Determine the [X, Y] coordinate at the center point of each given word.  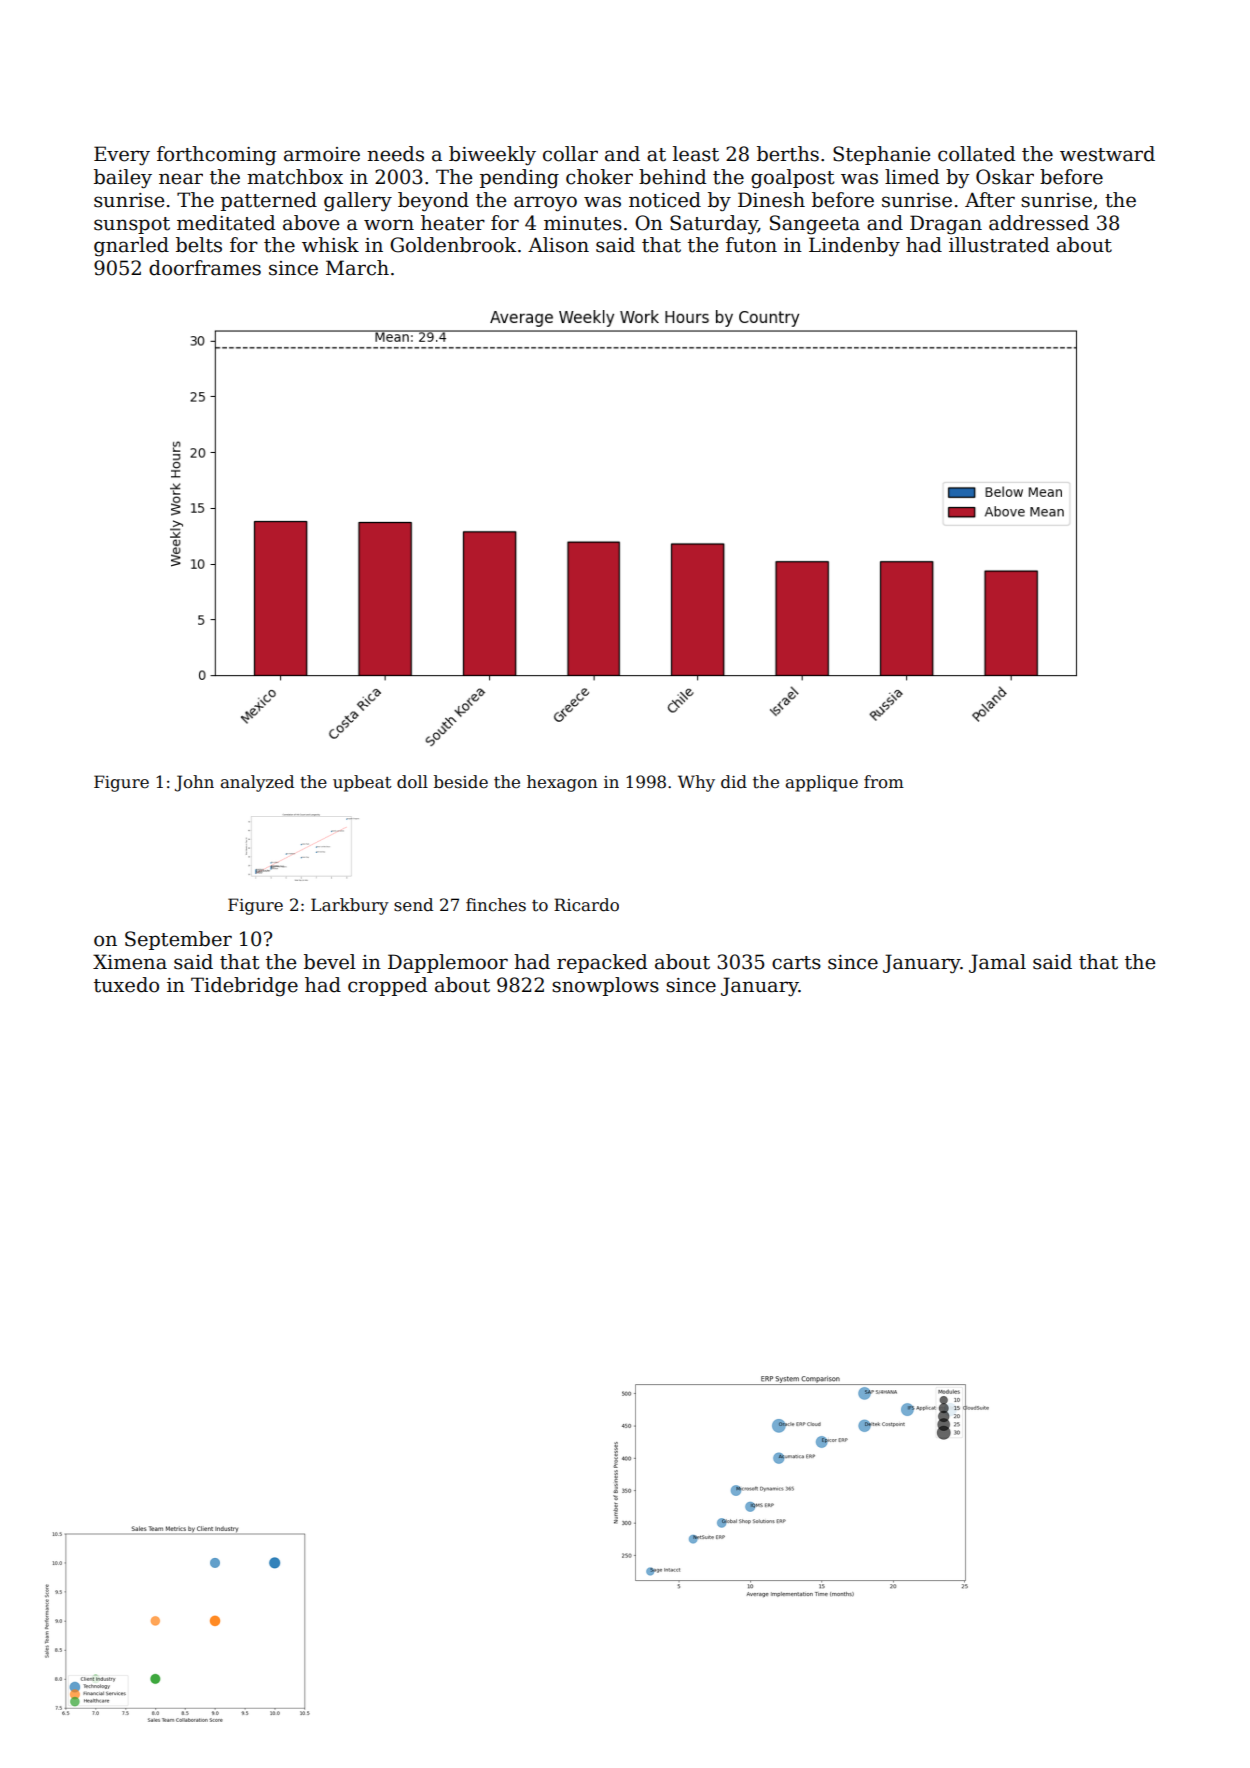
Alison [558, 245]
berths [788, 154]
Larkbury [350, 906]
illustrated [999, 245]
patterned [269, 201]
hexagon [562, 783]
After [990, 200]
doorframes [205, 268]
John [194, 783]
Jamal [997, 963]
